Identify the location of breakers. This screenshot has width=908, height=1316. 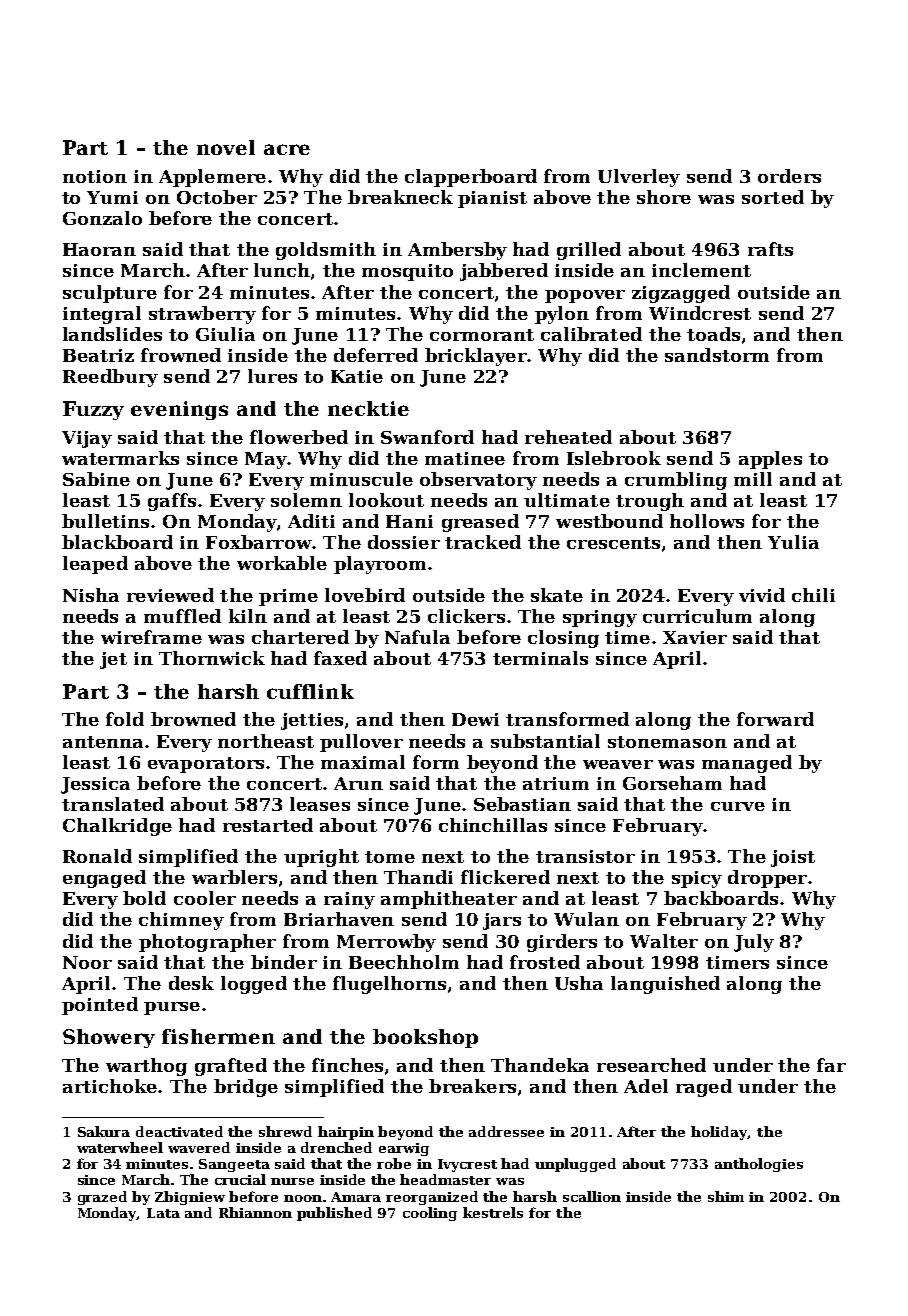
(472, 1086).
